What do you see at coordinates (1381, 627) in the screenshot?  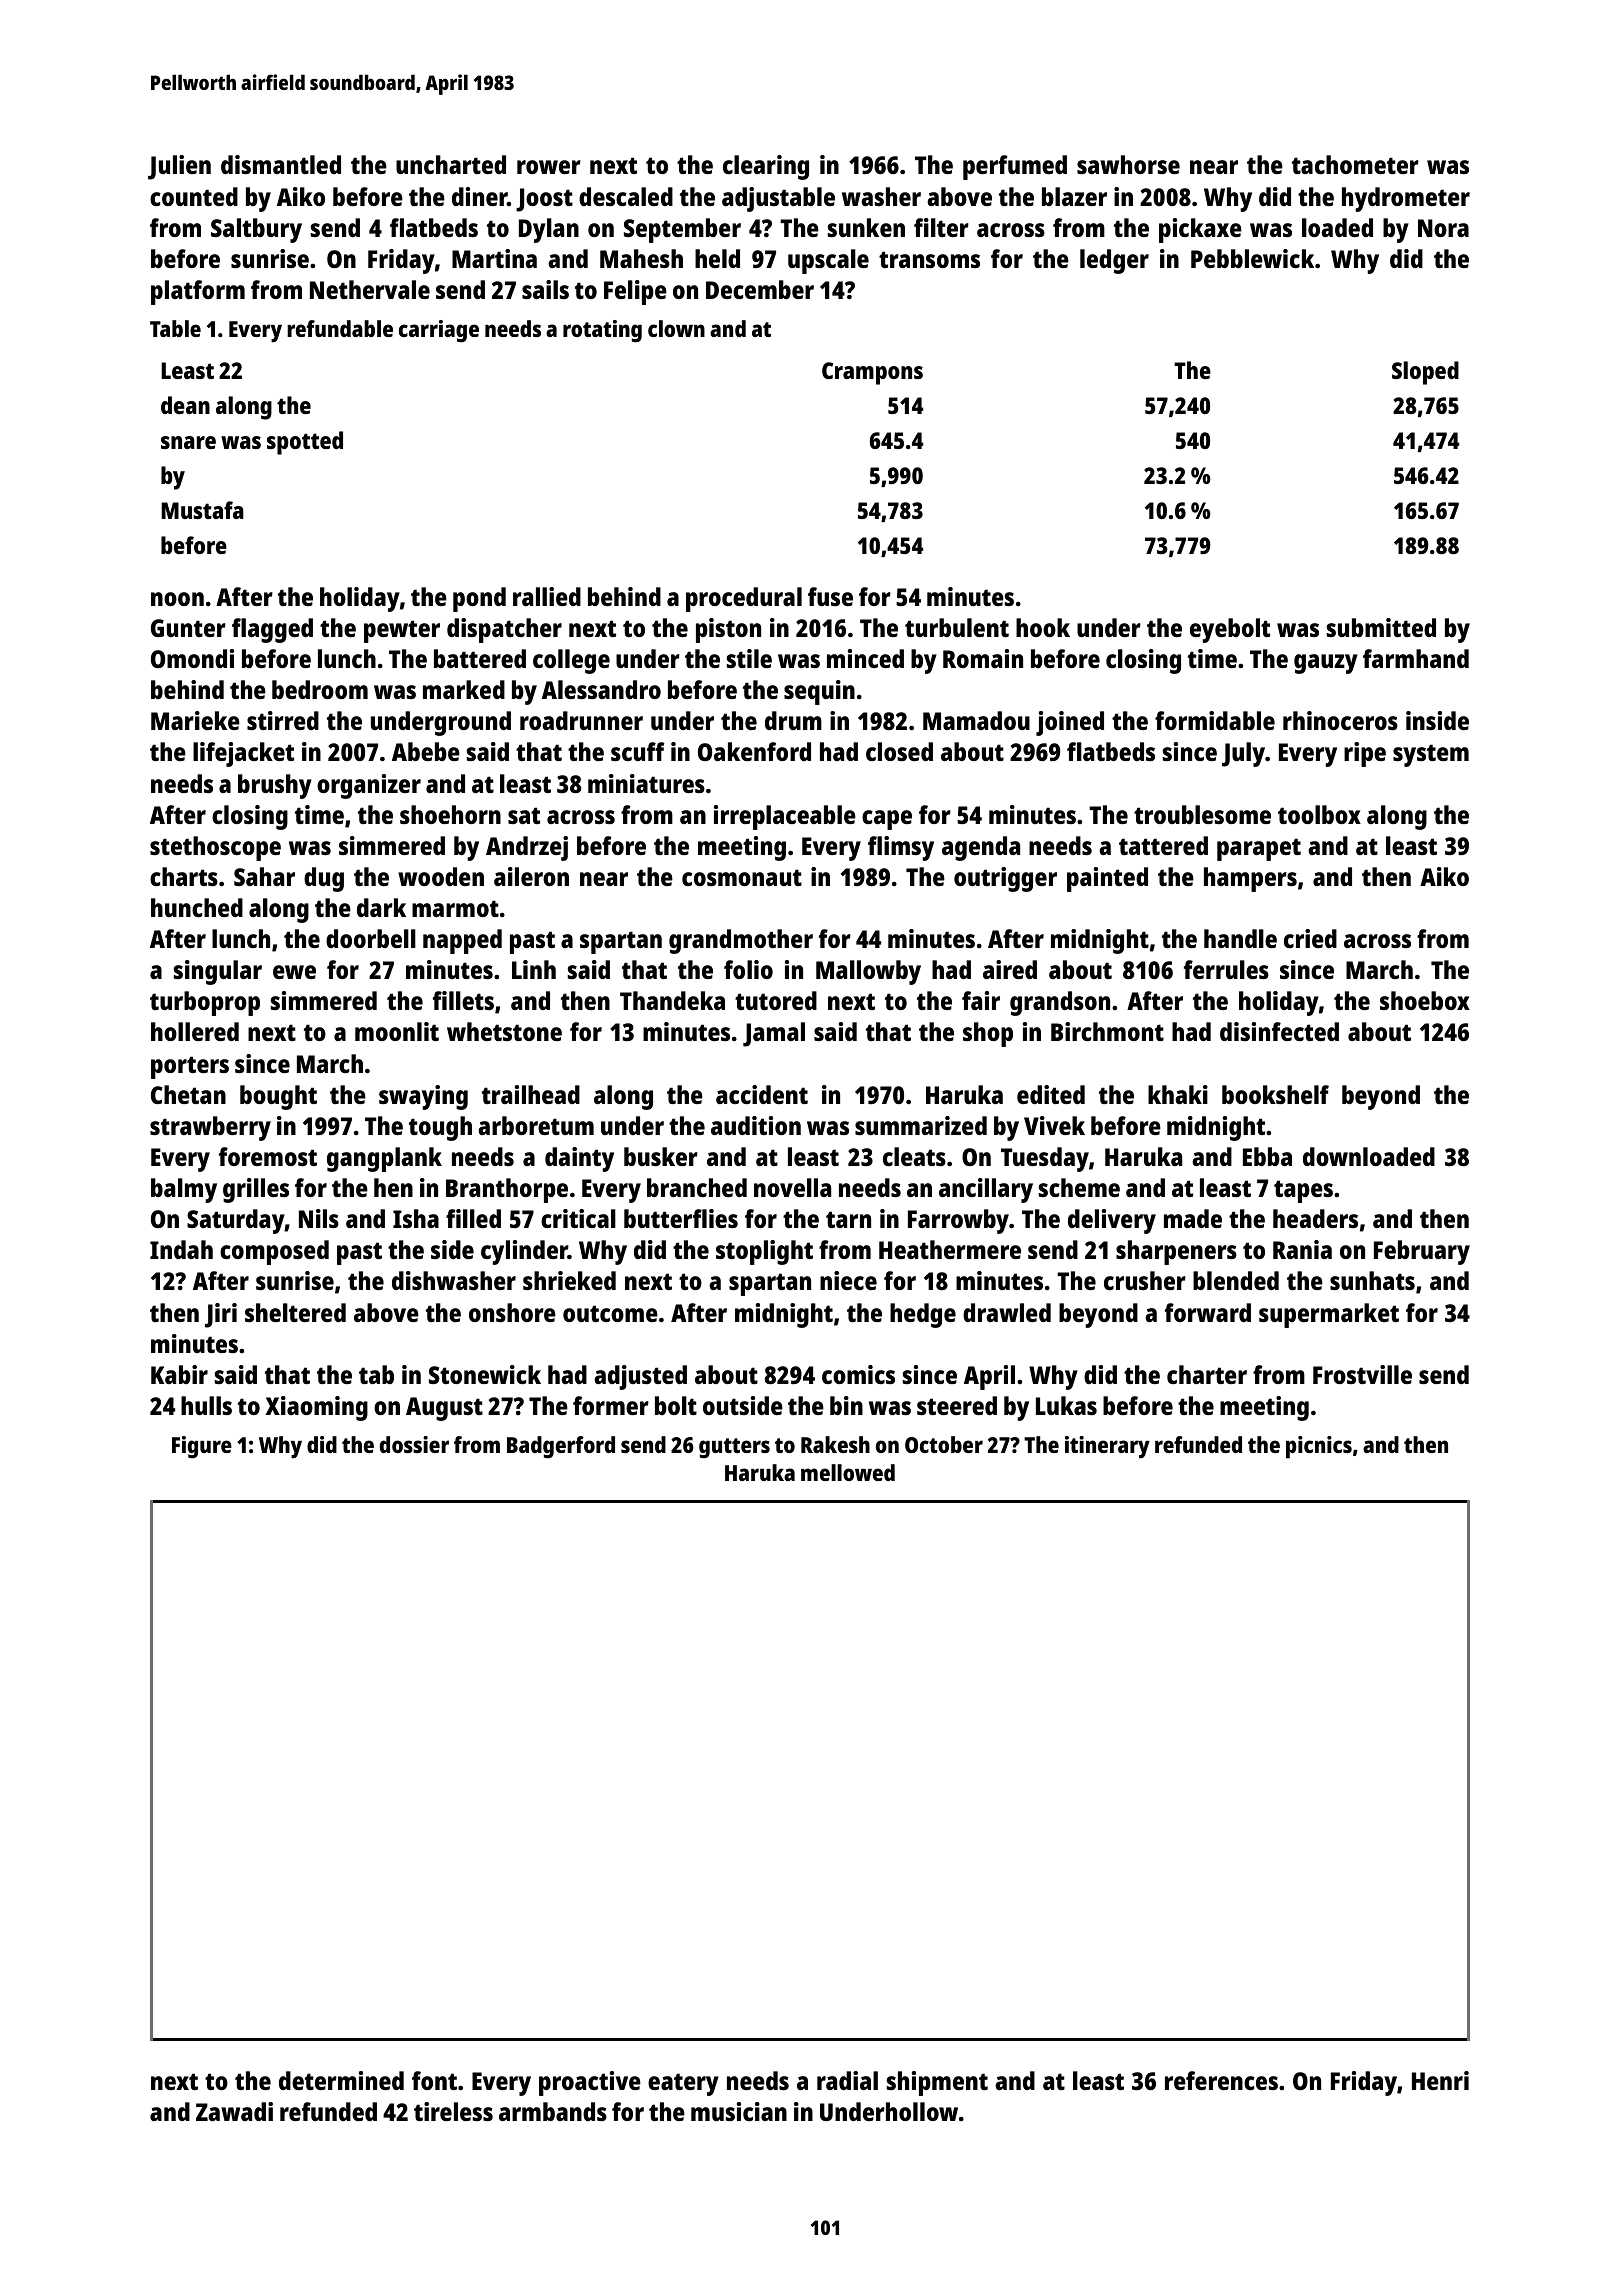 I see `submitted` at bounding box center [1381, 627].
